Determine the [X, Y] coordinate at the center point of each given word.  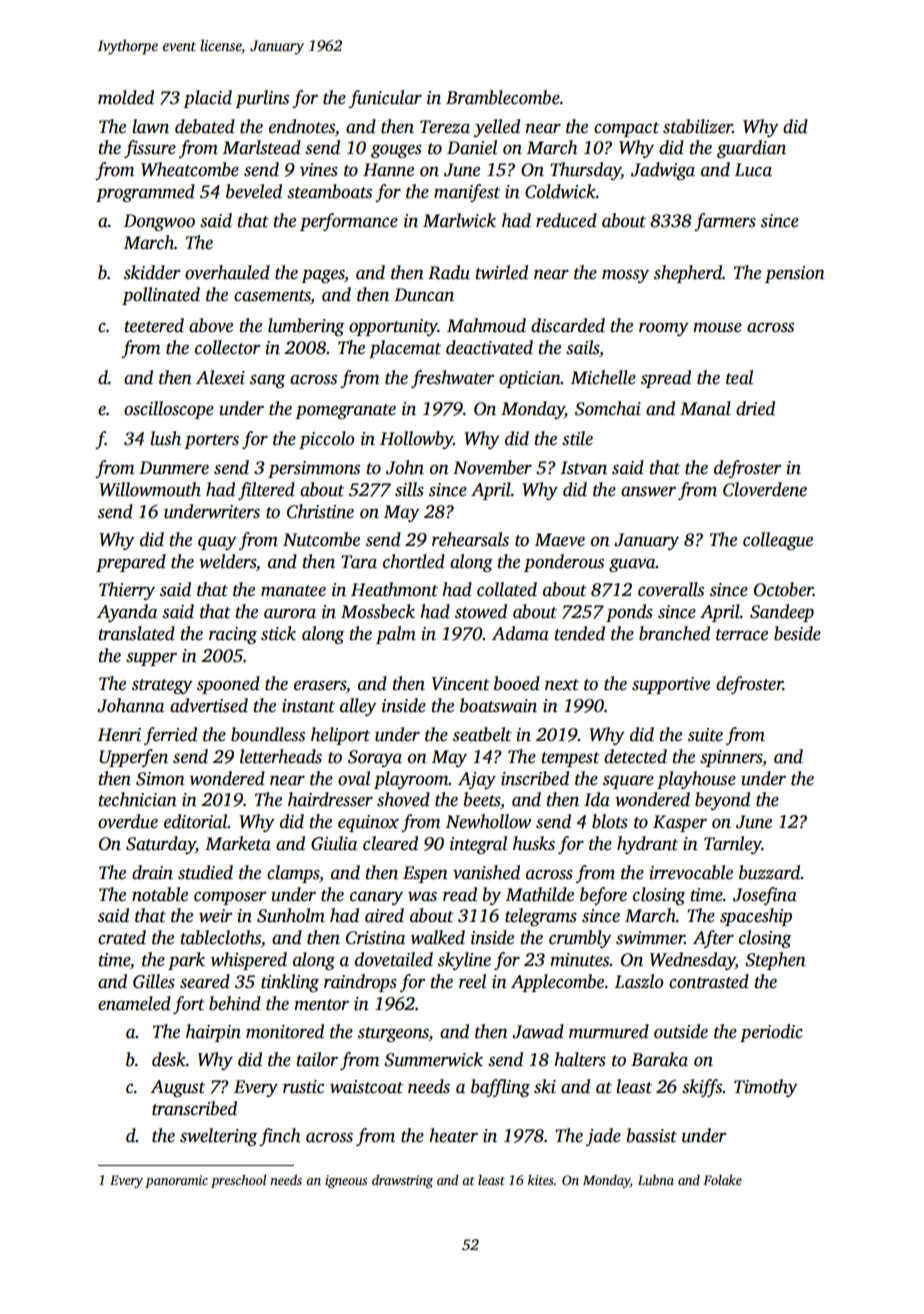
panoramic [176, 1181]
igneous [346, 1181]
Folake [722, 1179]
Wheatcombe [190, 169]
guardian [751, 149]
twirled [501, 272]
